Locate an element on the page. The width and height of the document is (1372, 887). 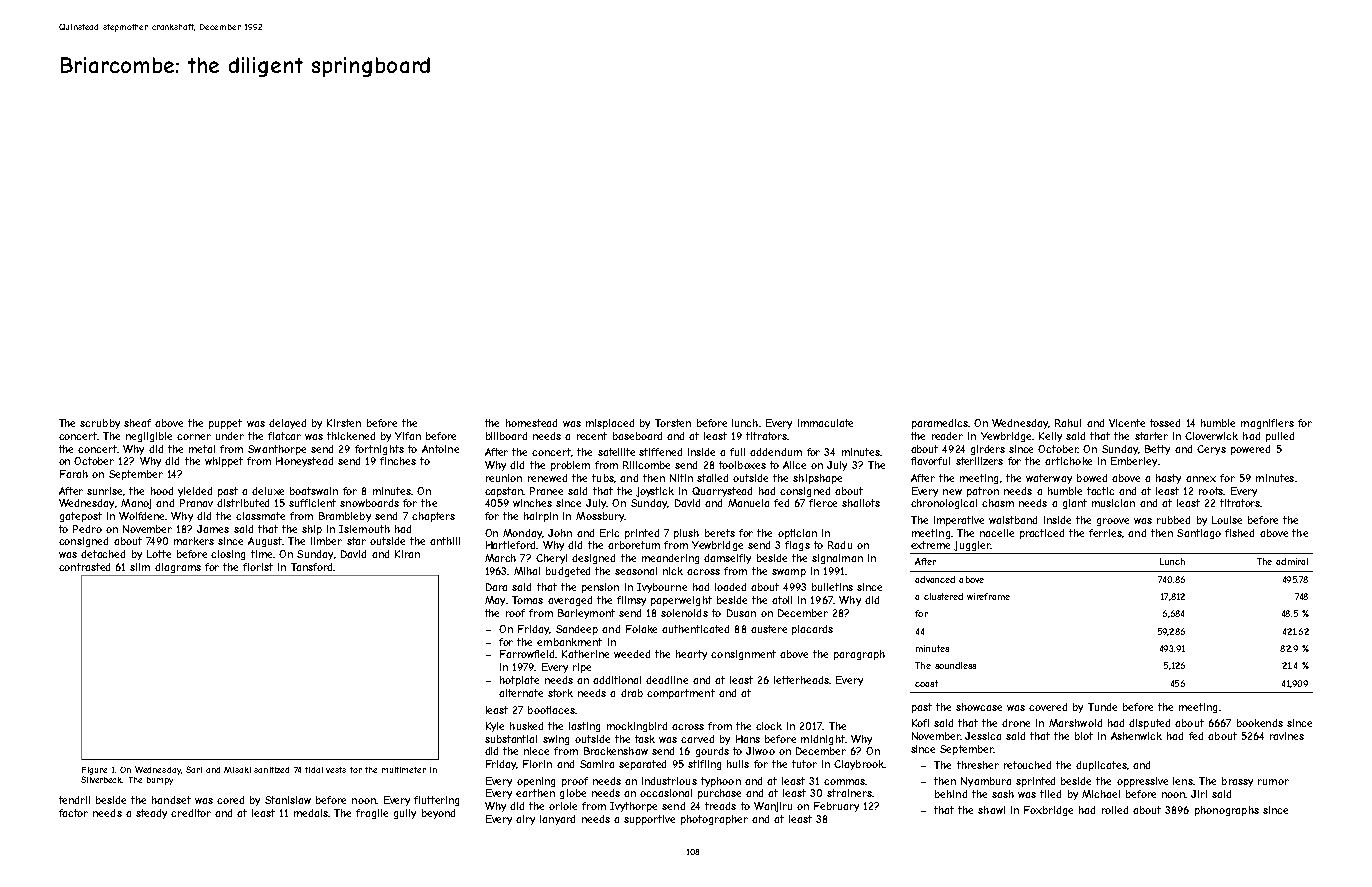
Dara is located at coordinates (496, 587).
